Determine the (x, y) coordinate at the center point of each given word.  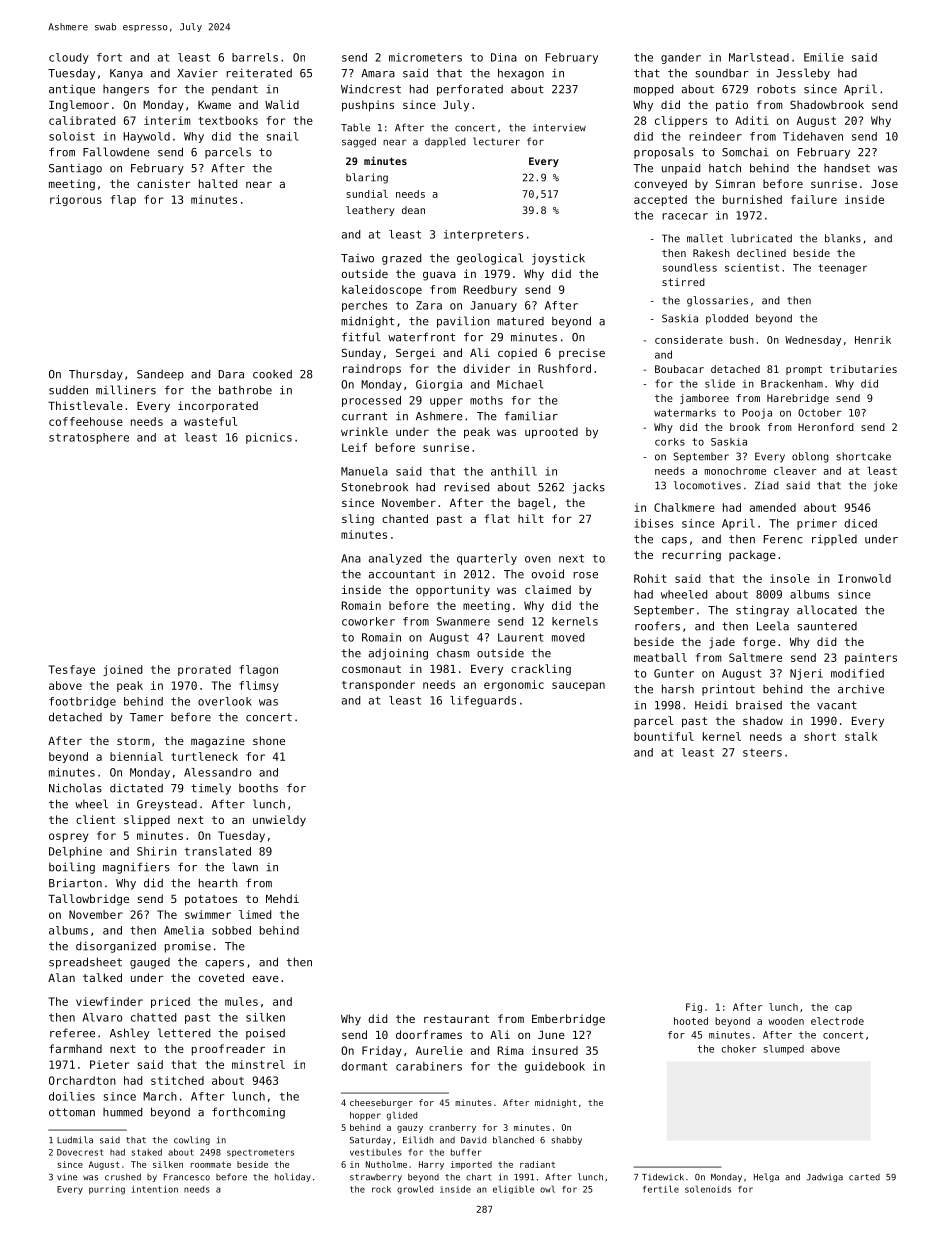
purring (107, 1190)
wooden (786, 1021)
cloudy (69, 58)
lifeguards (483, 701)
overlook (225, 701)
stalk (861, 736)
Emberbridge (568, 1020)
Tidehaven (813, 136)
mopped (653, 90)
